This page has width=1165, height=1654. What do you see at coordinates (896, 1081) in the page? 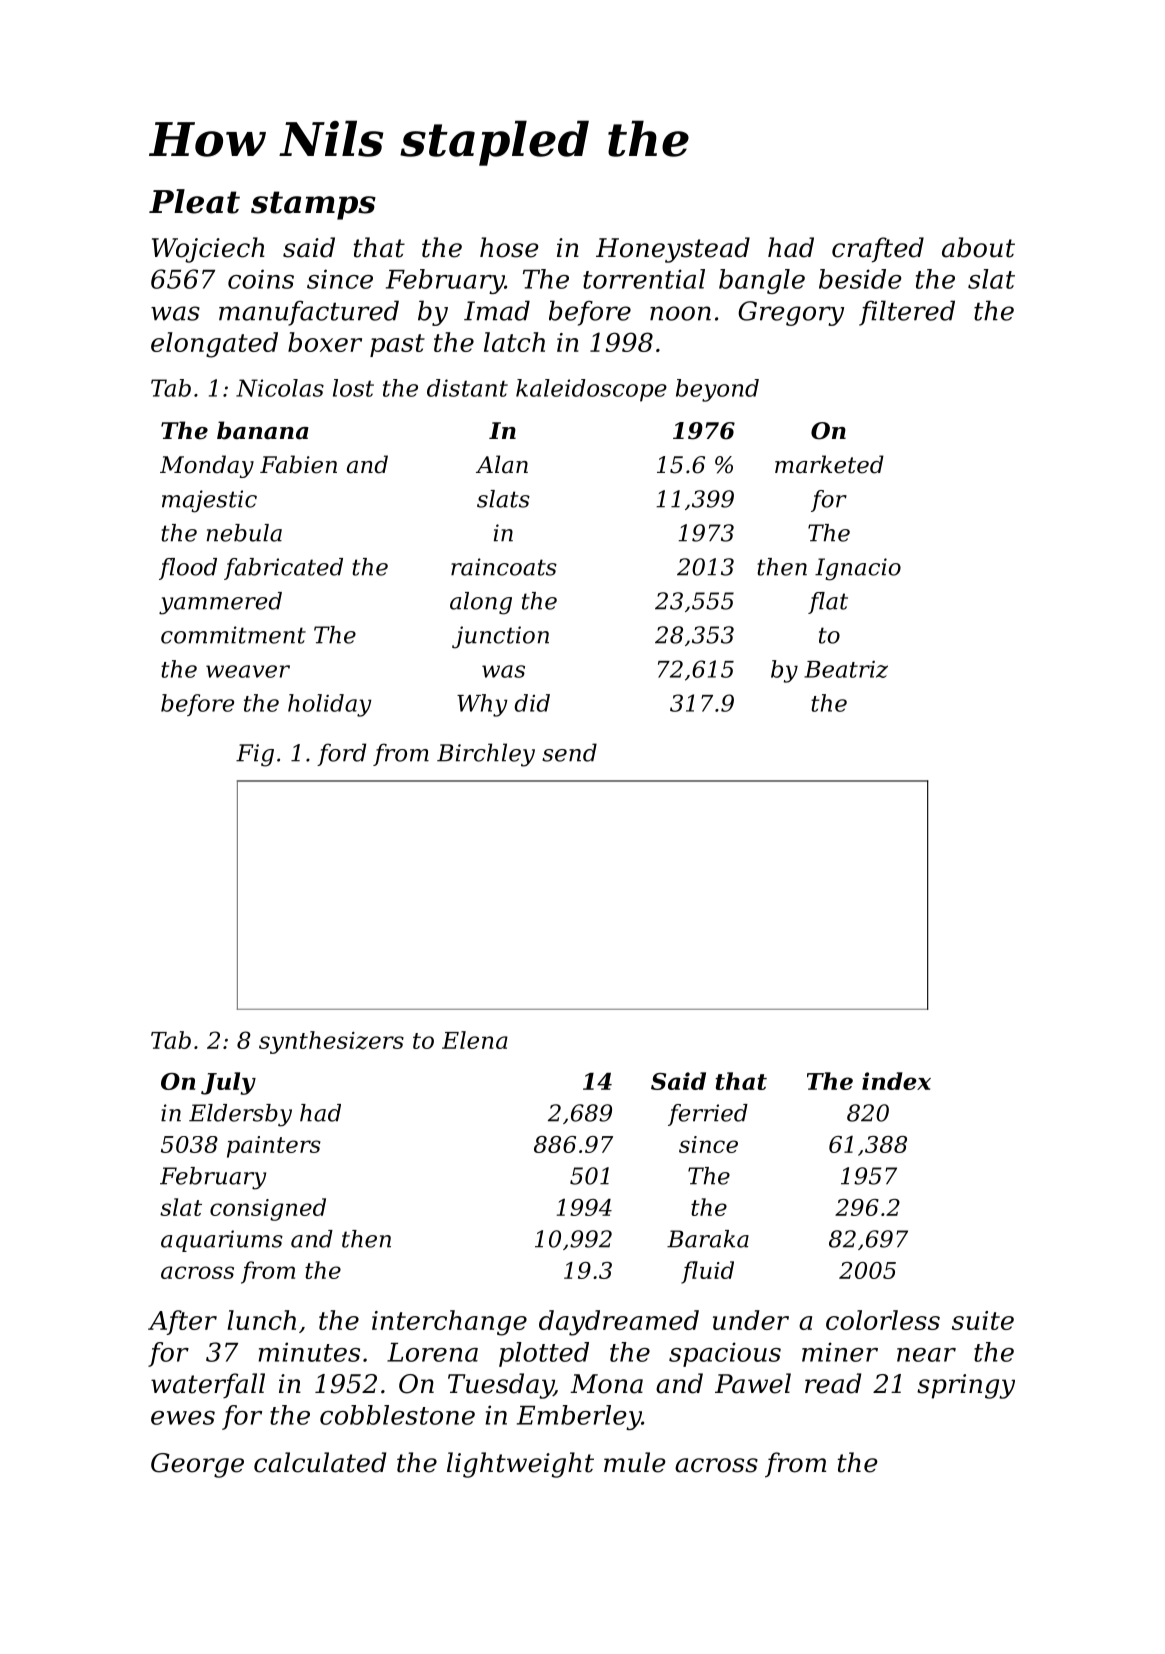
I see `index` at bounding box center [896, 1081].
